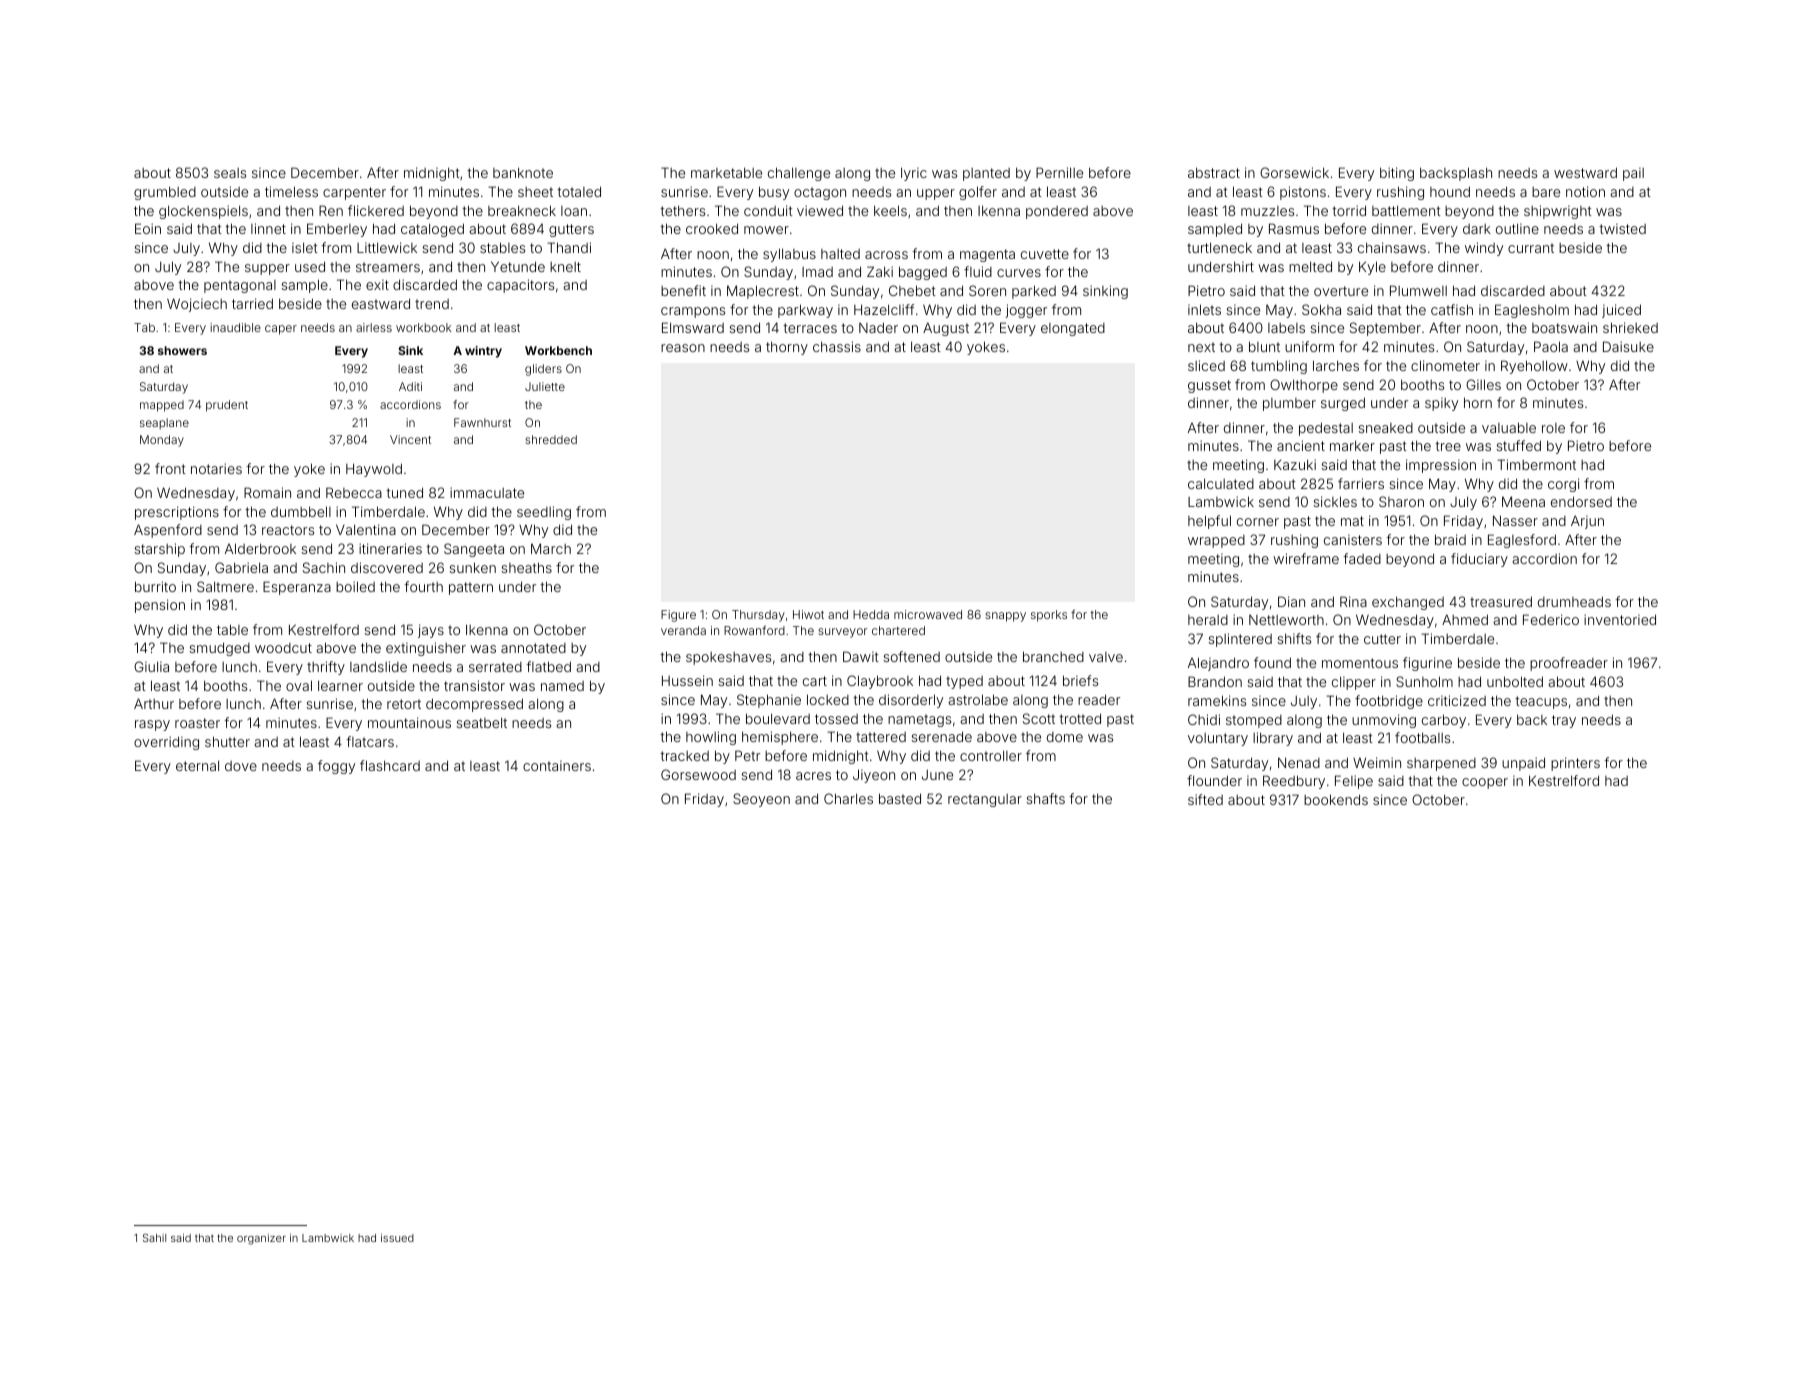 The width and height of the screenshot is (1796, 1388). I want to click on Charles, so click(848, 798).
